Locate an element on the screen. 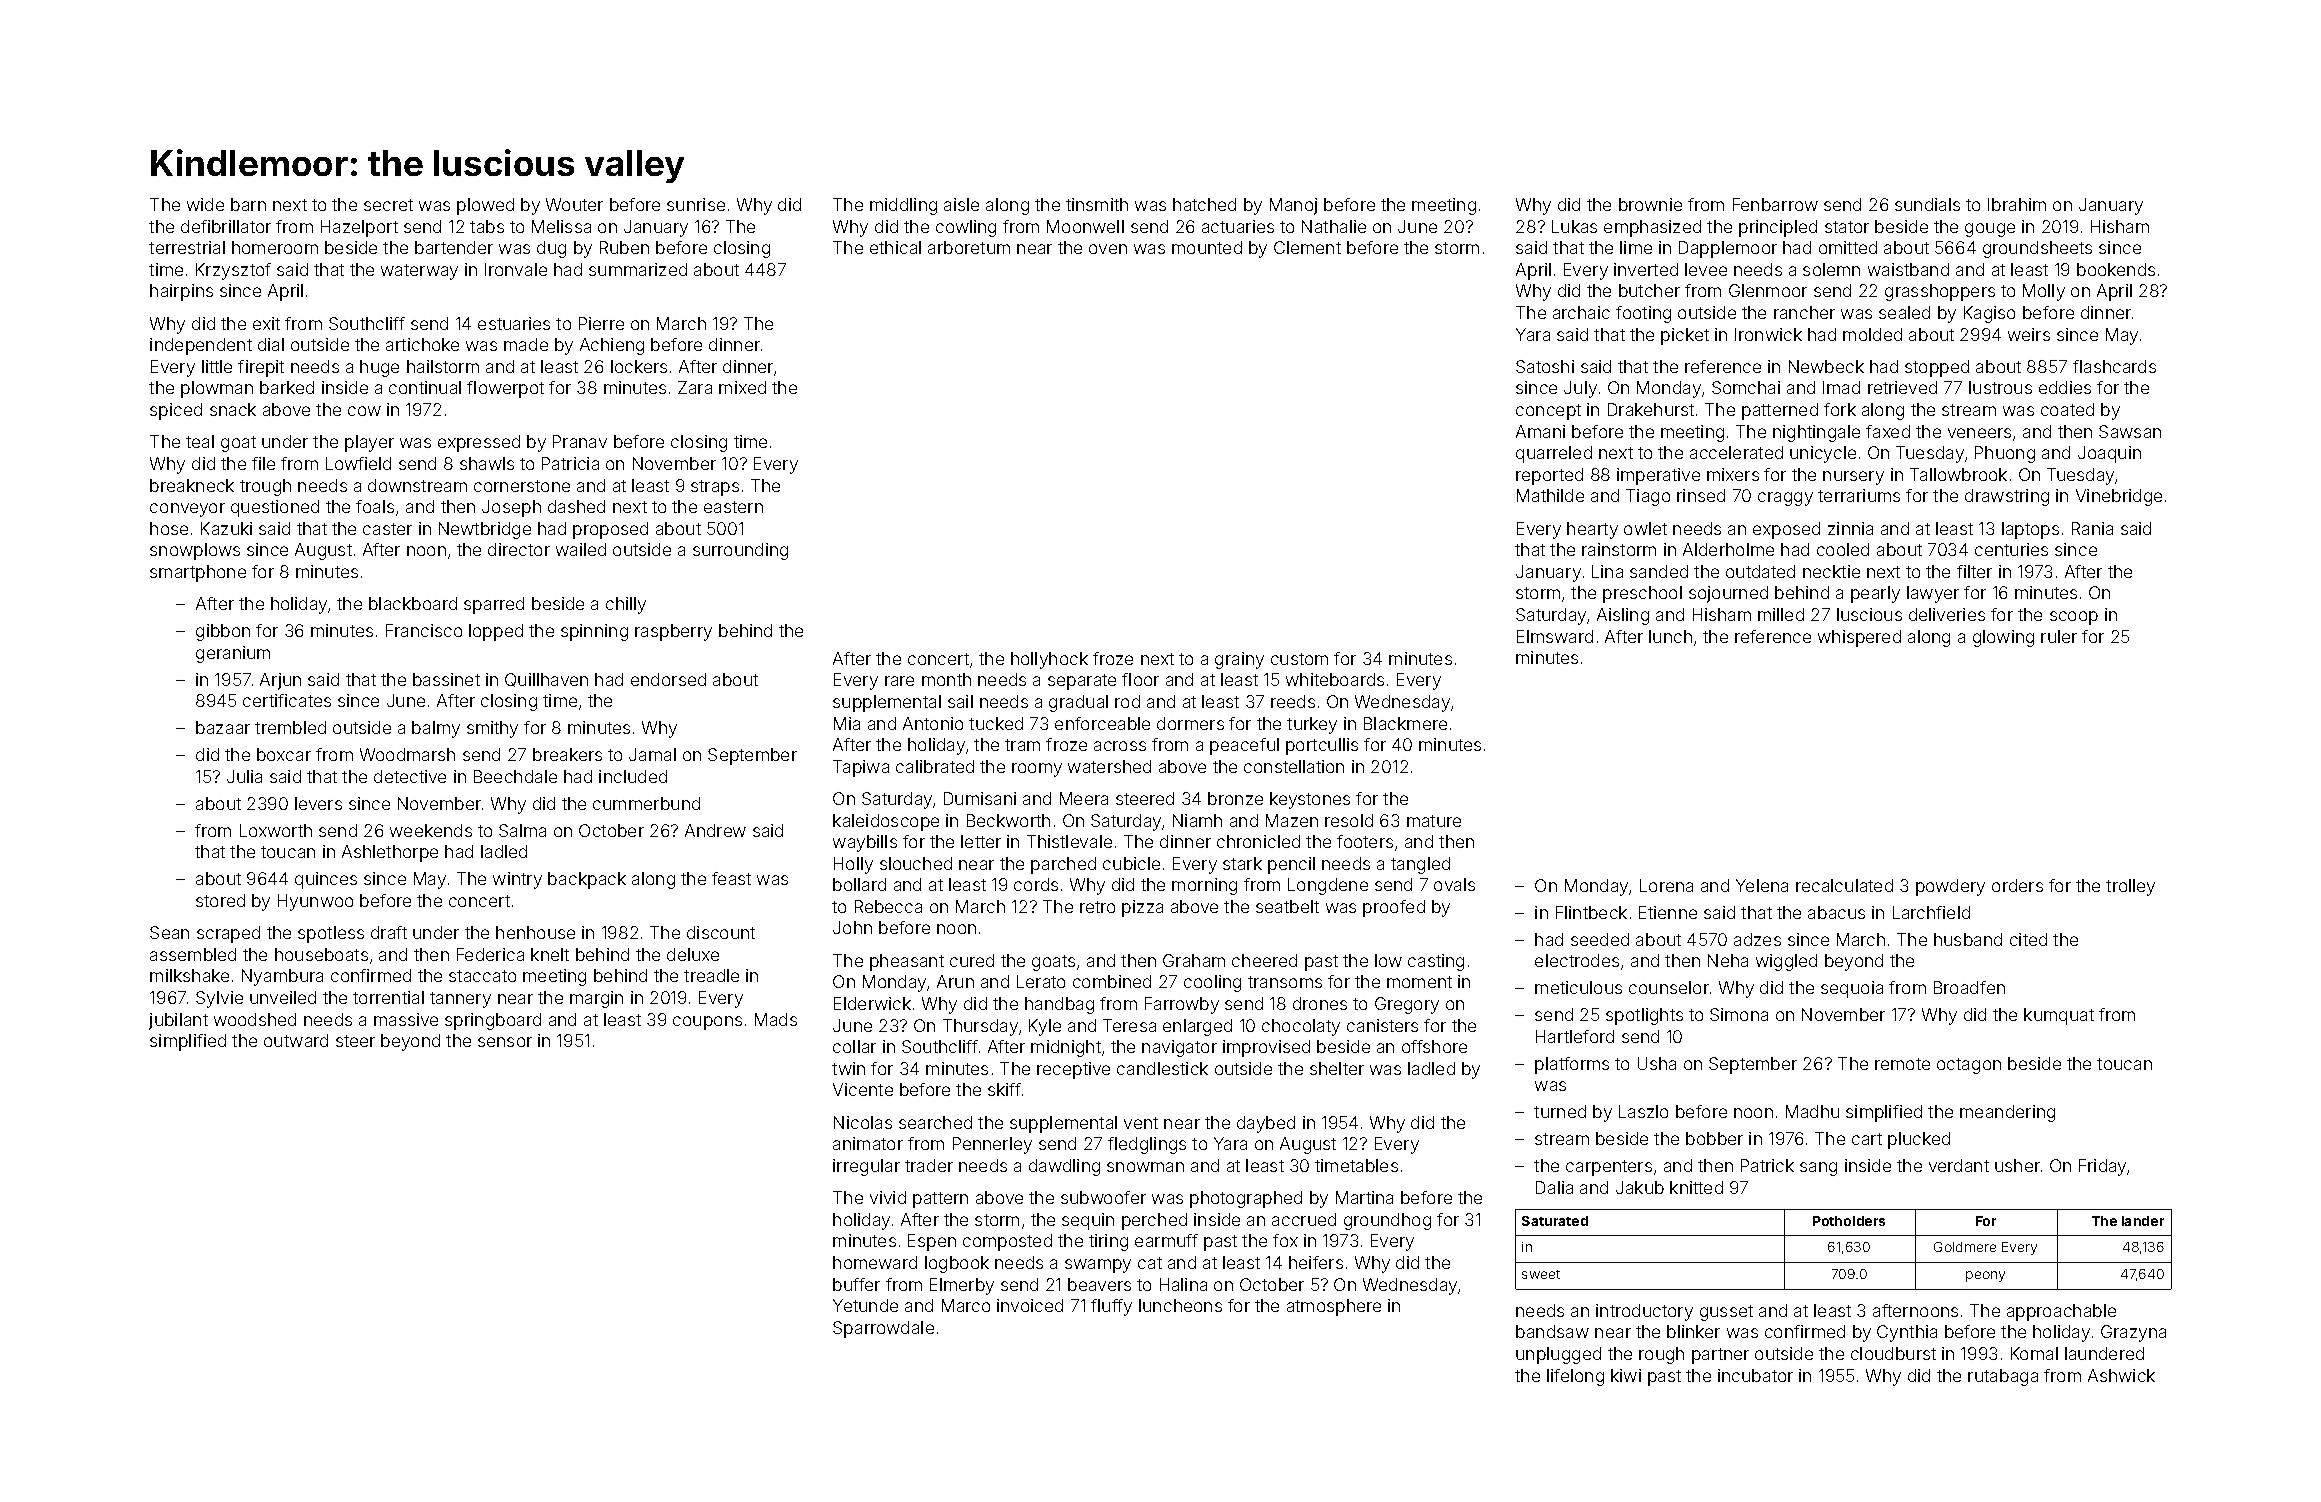 The width and height of the screenshot is (2321, 1502). stored is located at coordinates (220, 900).
